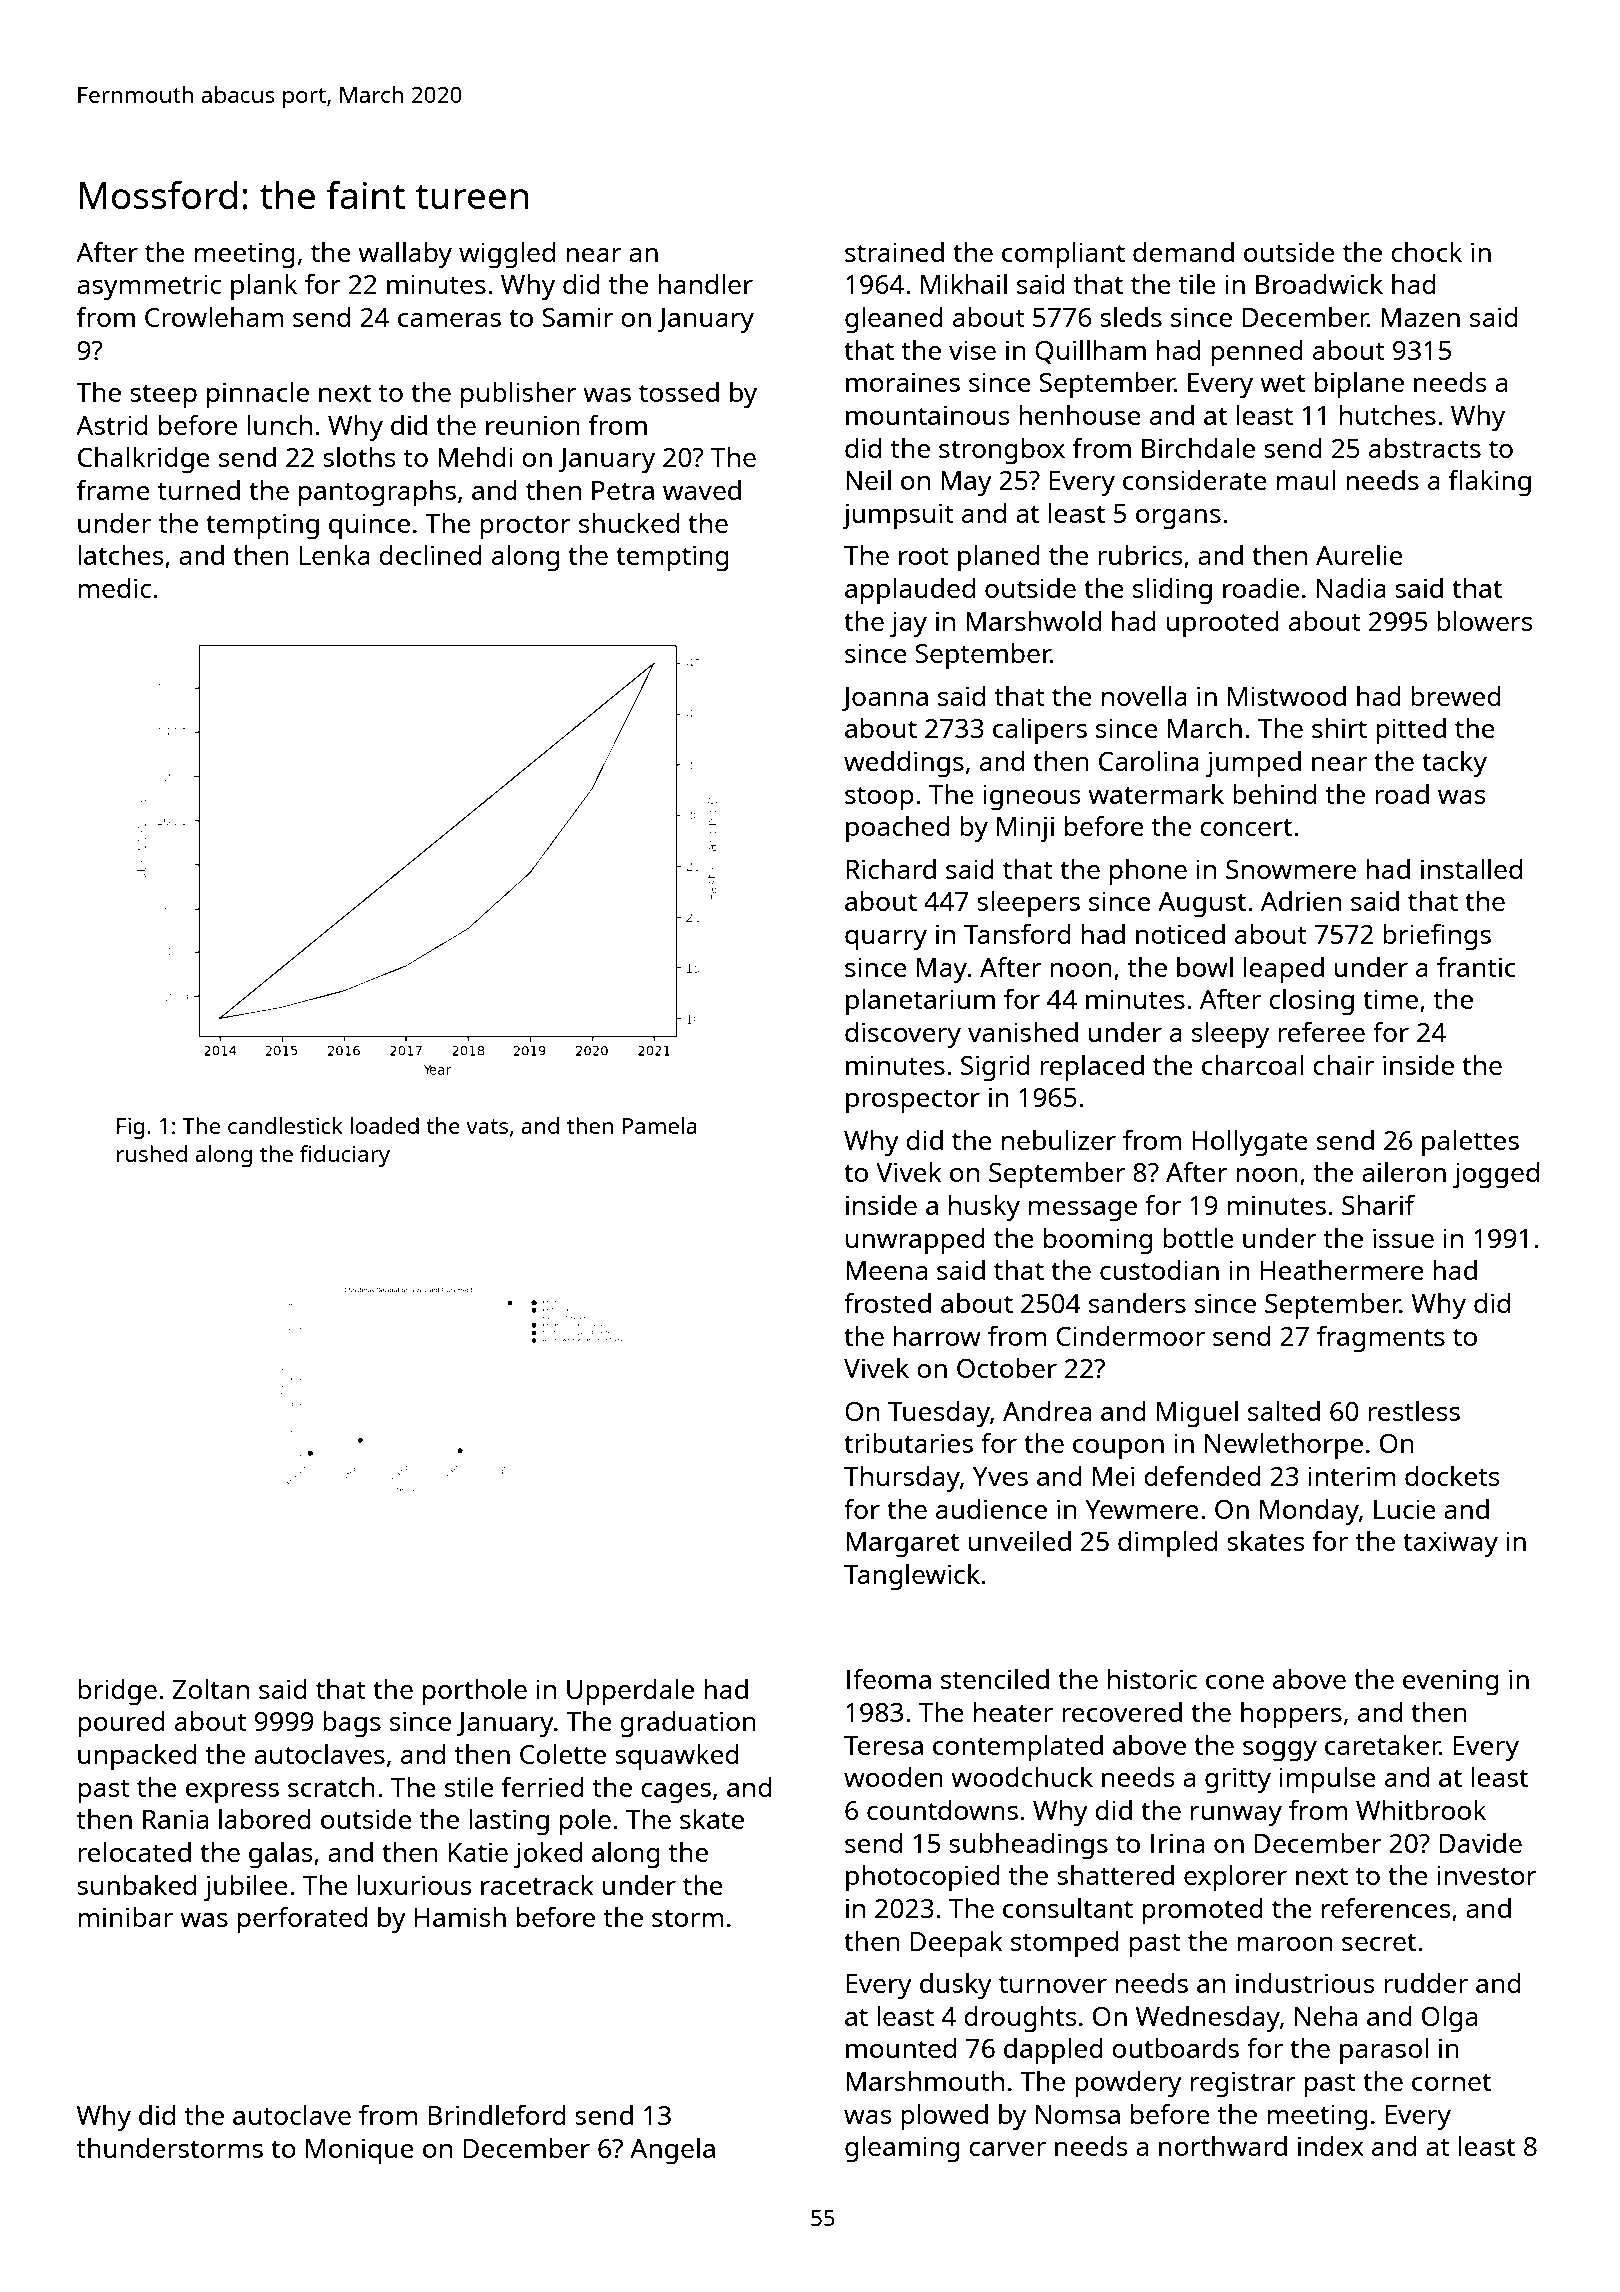 The height and width of the page is (2292, 1620). Describe the element at coordinates (1426, 252) in the page. I see `chock` at that location.
